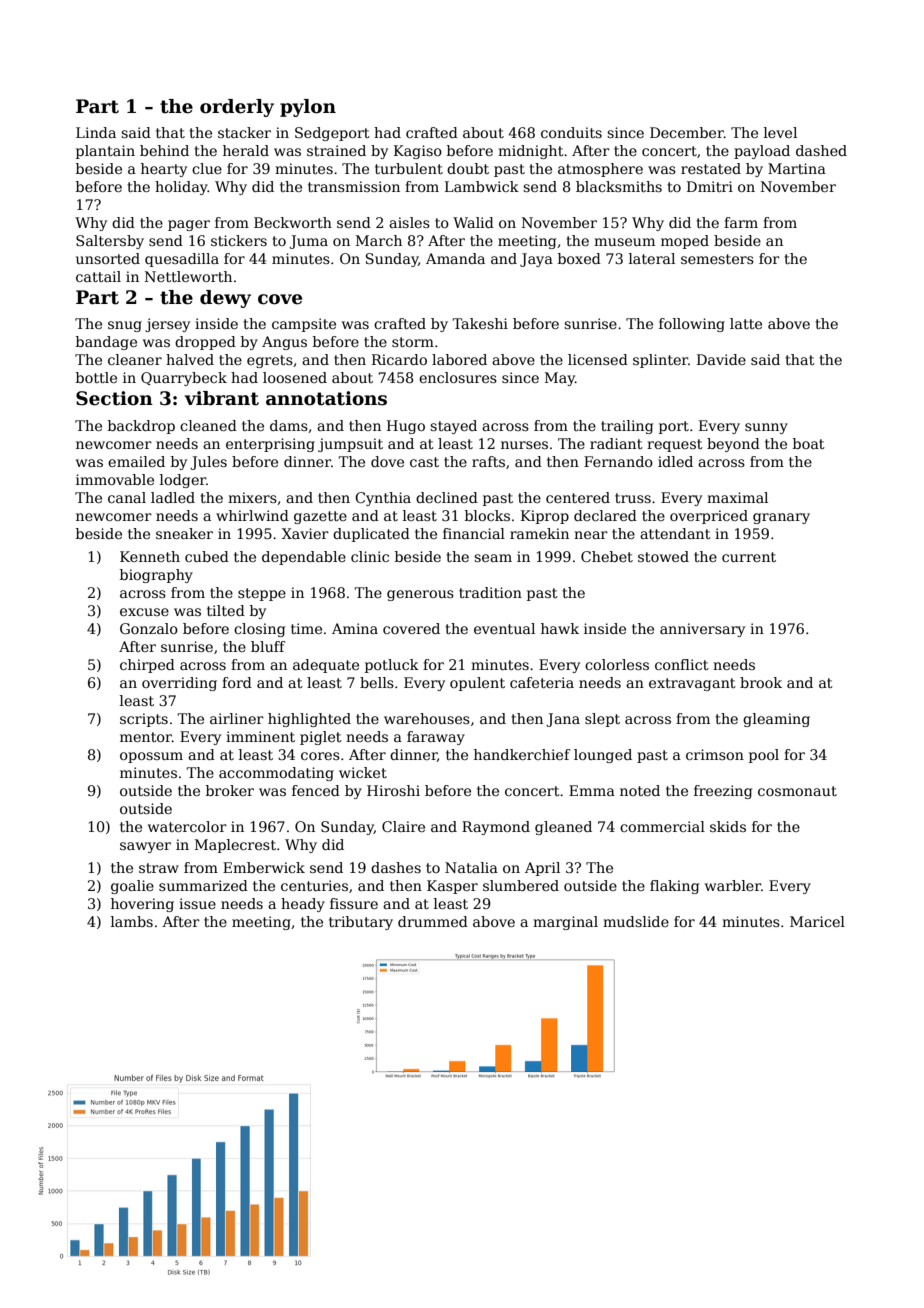  I want to click on orderly, so click(237, 108).
